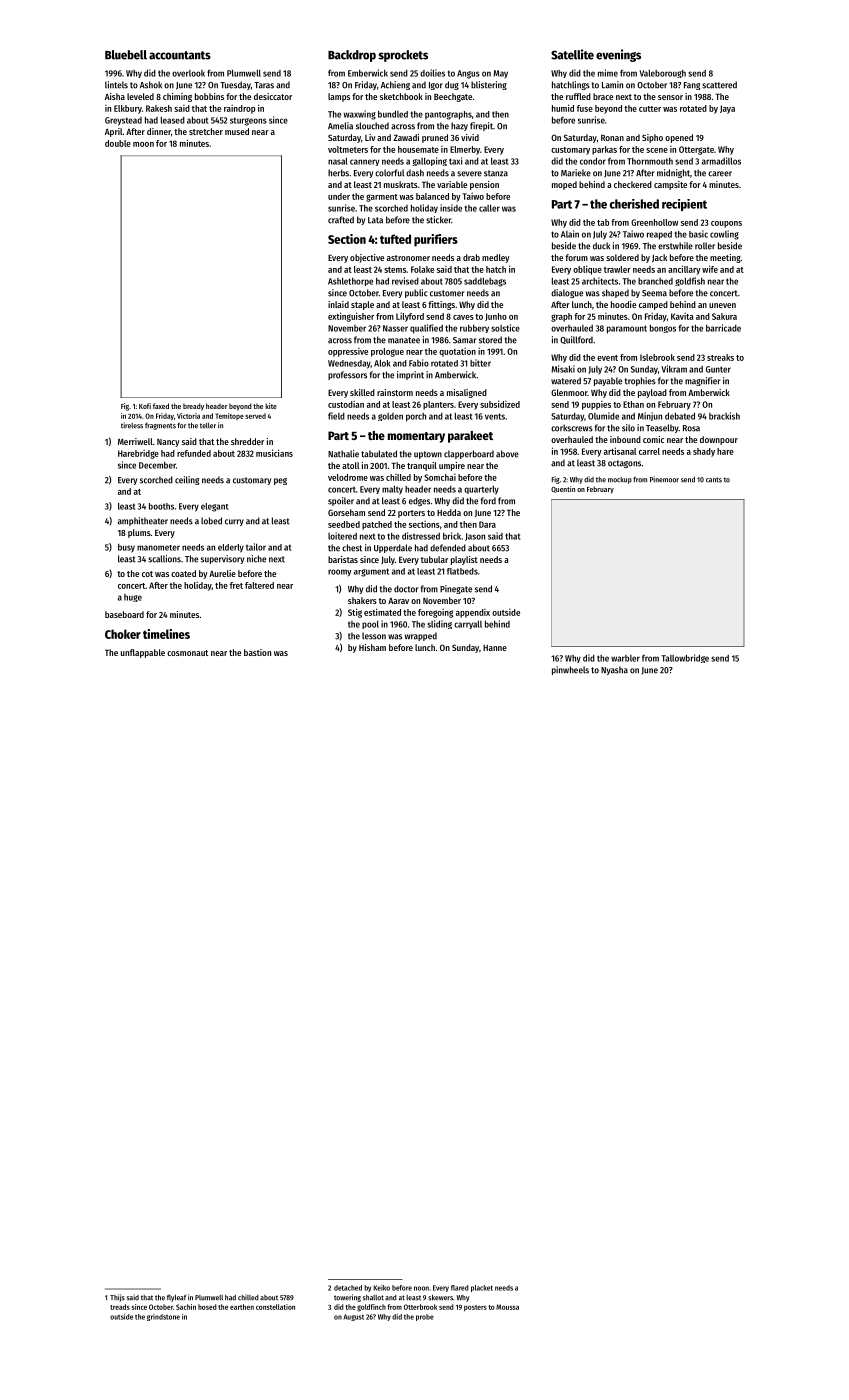 This screenshot has width=849, height=1400. I want to click on Satellite, so click(572, 54).
